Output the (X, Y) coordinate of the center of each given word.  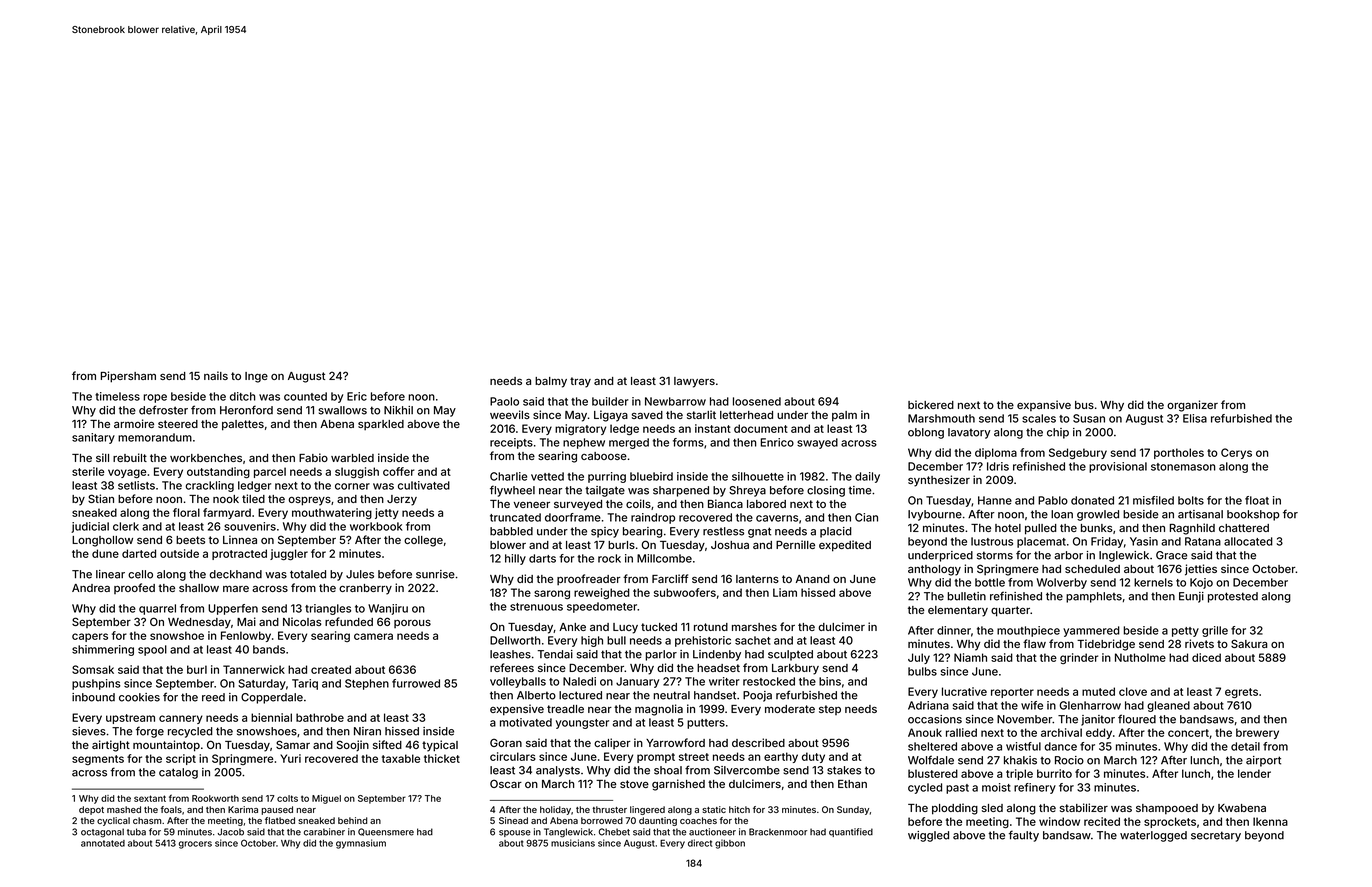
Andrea (91, 588)
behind (353, 820)
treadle (565, 709)
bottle (990, 582)
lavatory (969, 433)
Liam (785, 592)
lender (1254, 773)
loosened (757, 401)
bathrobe (320, 717)
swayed (817, 443)
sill (102, 457)
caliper (612, 743)
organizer (1192, 406)
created (331, 669)
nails (216, 375)
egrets (1241, 693)
